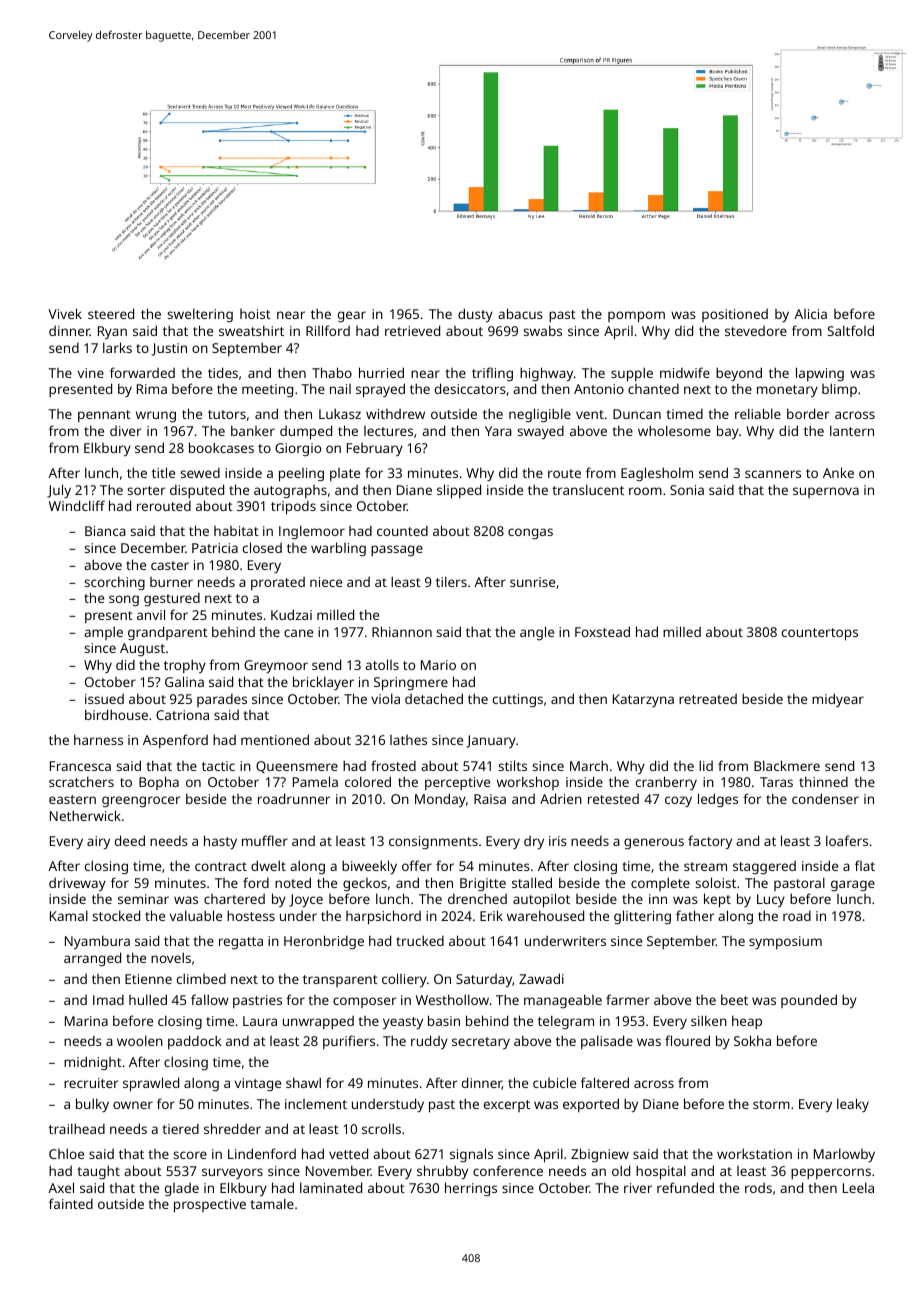 Image resolution: width=924 pixels, height=1308 pixels. Describe the element at coordinates (457, 783) in the screenshot. I see `perceptive` at that location.
